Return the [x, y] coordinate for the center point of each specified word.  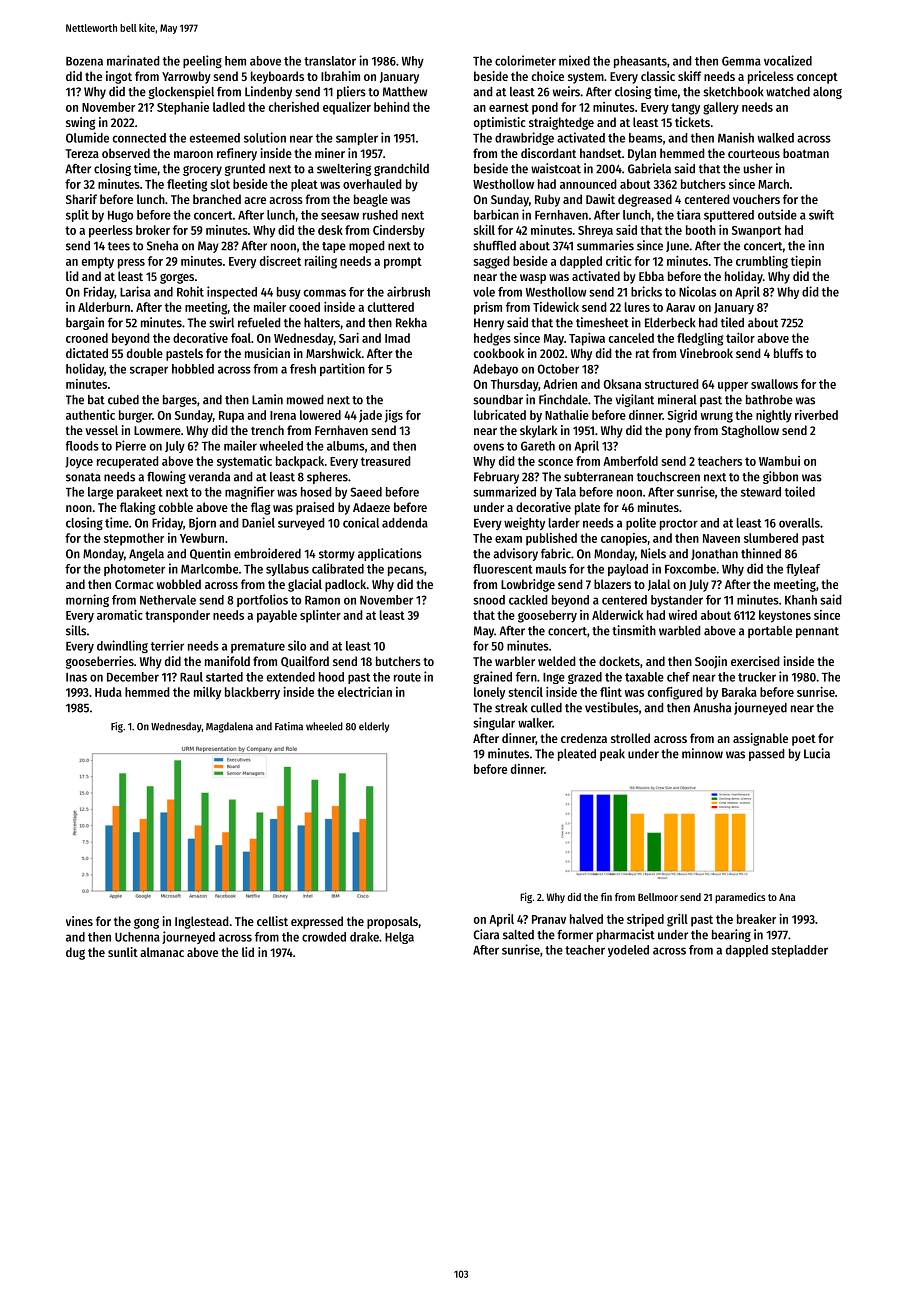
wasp [533, 279]
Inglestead [202, 922]
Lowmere [157, 430]
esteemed [215, 138]
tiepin [806, 262]
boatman [806, 153]
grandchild [401, 169]
